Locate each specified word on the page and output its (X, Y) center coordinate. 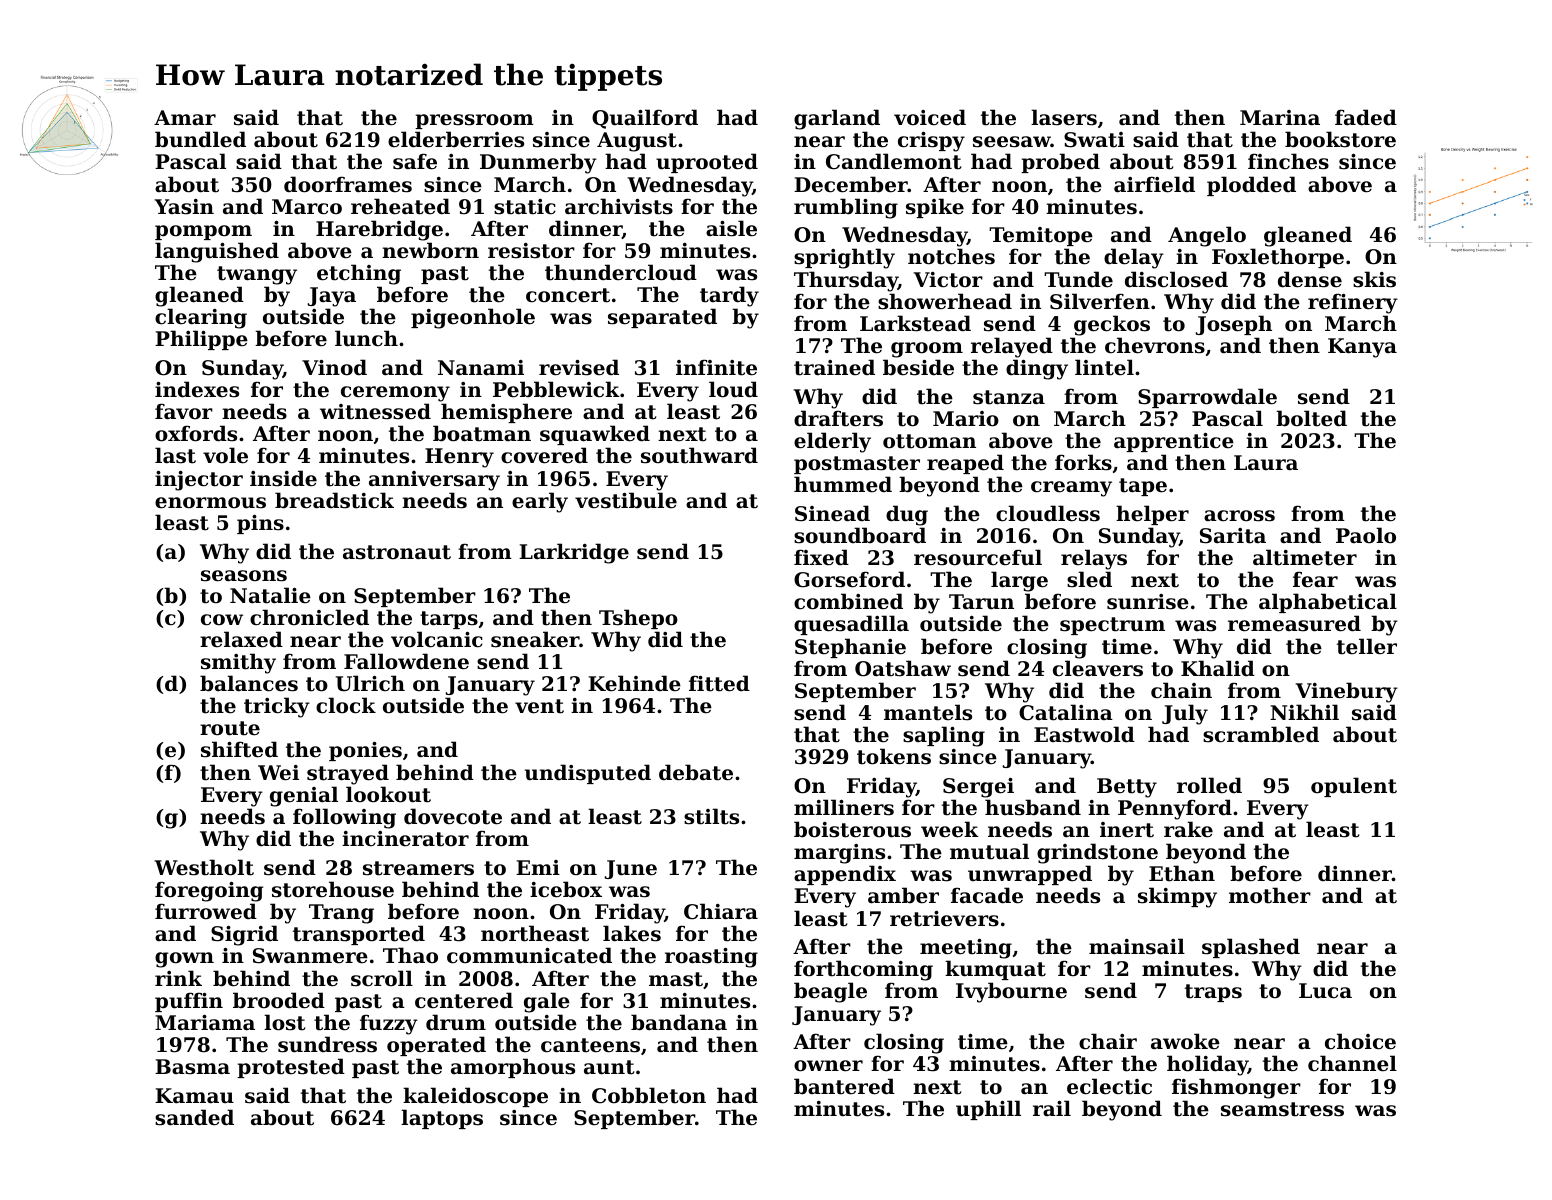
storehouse (333, 889)
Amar (185, 117)
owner (828, 1066)
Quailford (645, 119)
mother (1270, 895)
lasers (1064, 117)
